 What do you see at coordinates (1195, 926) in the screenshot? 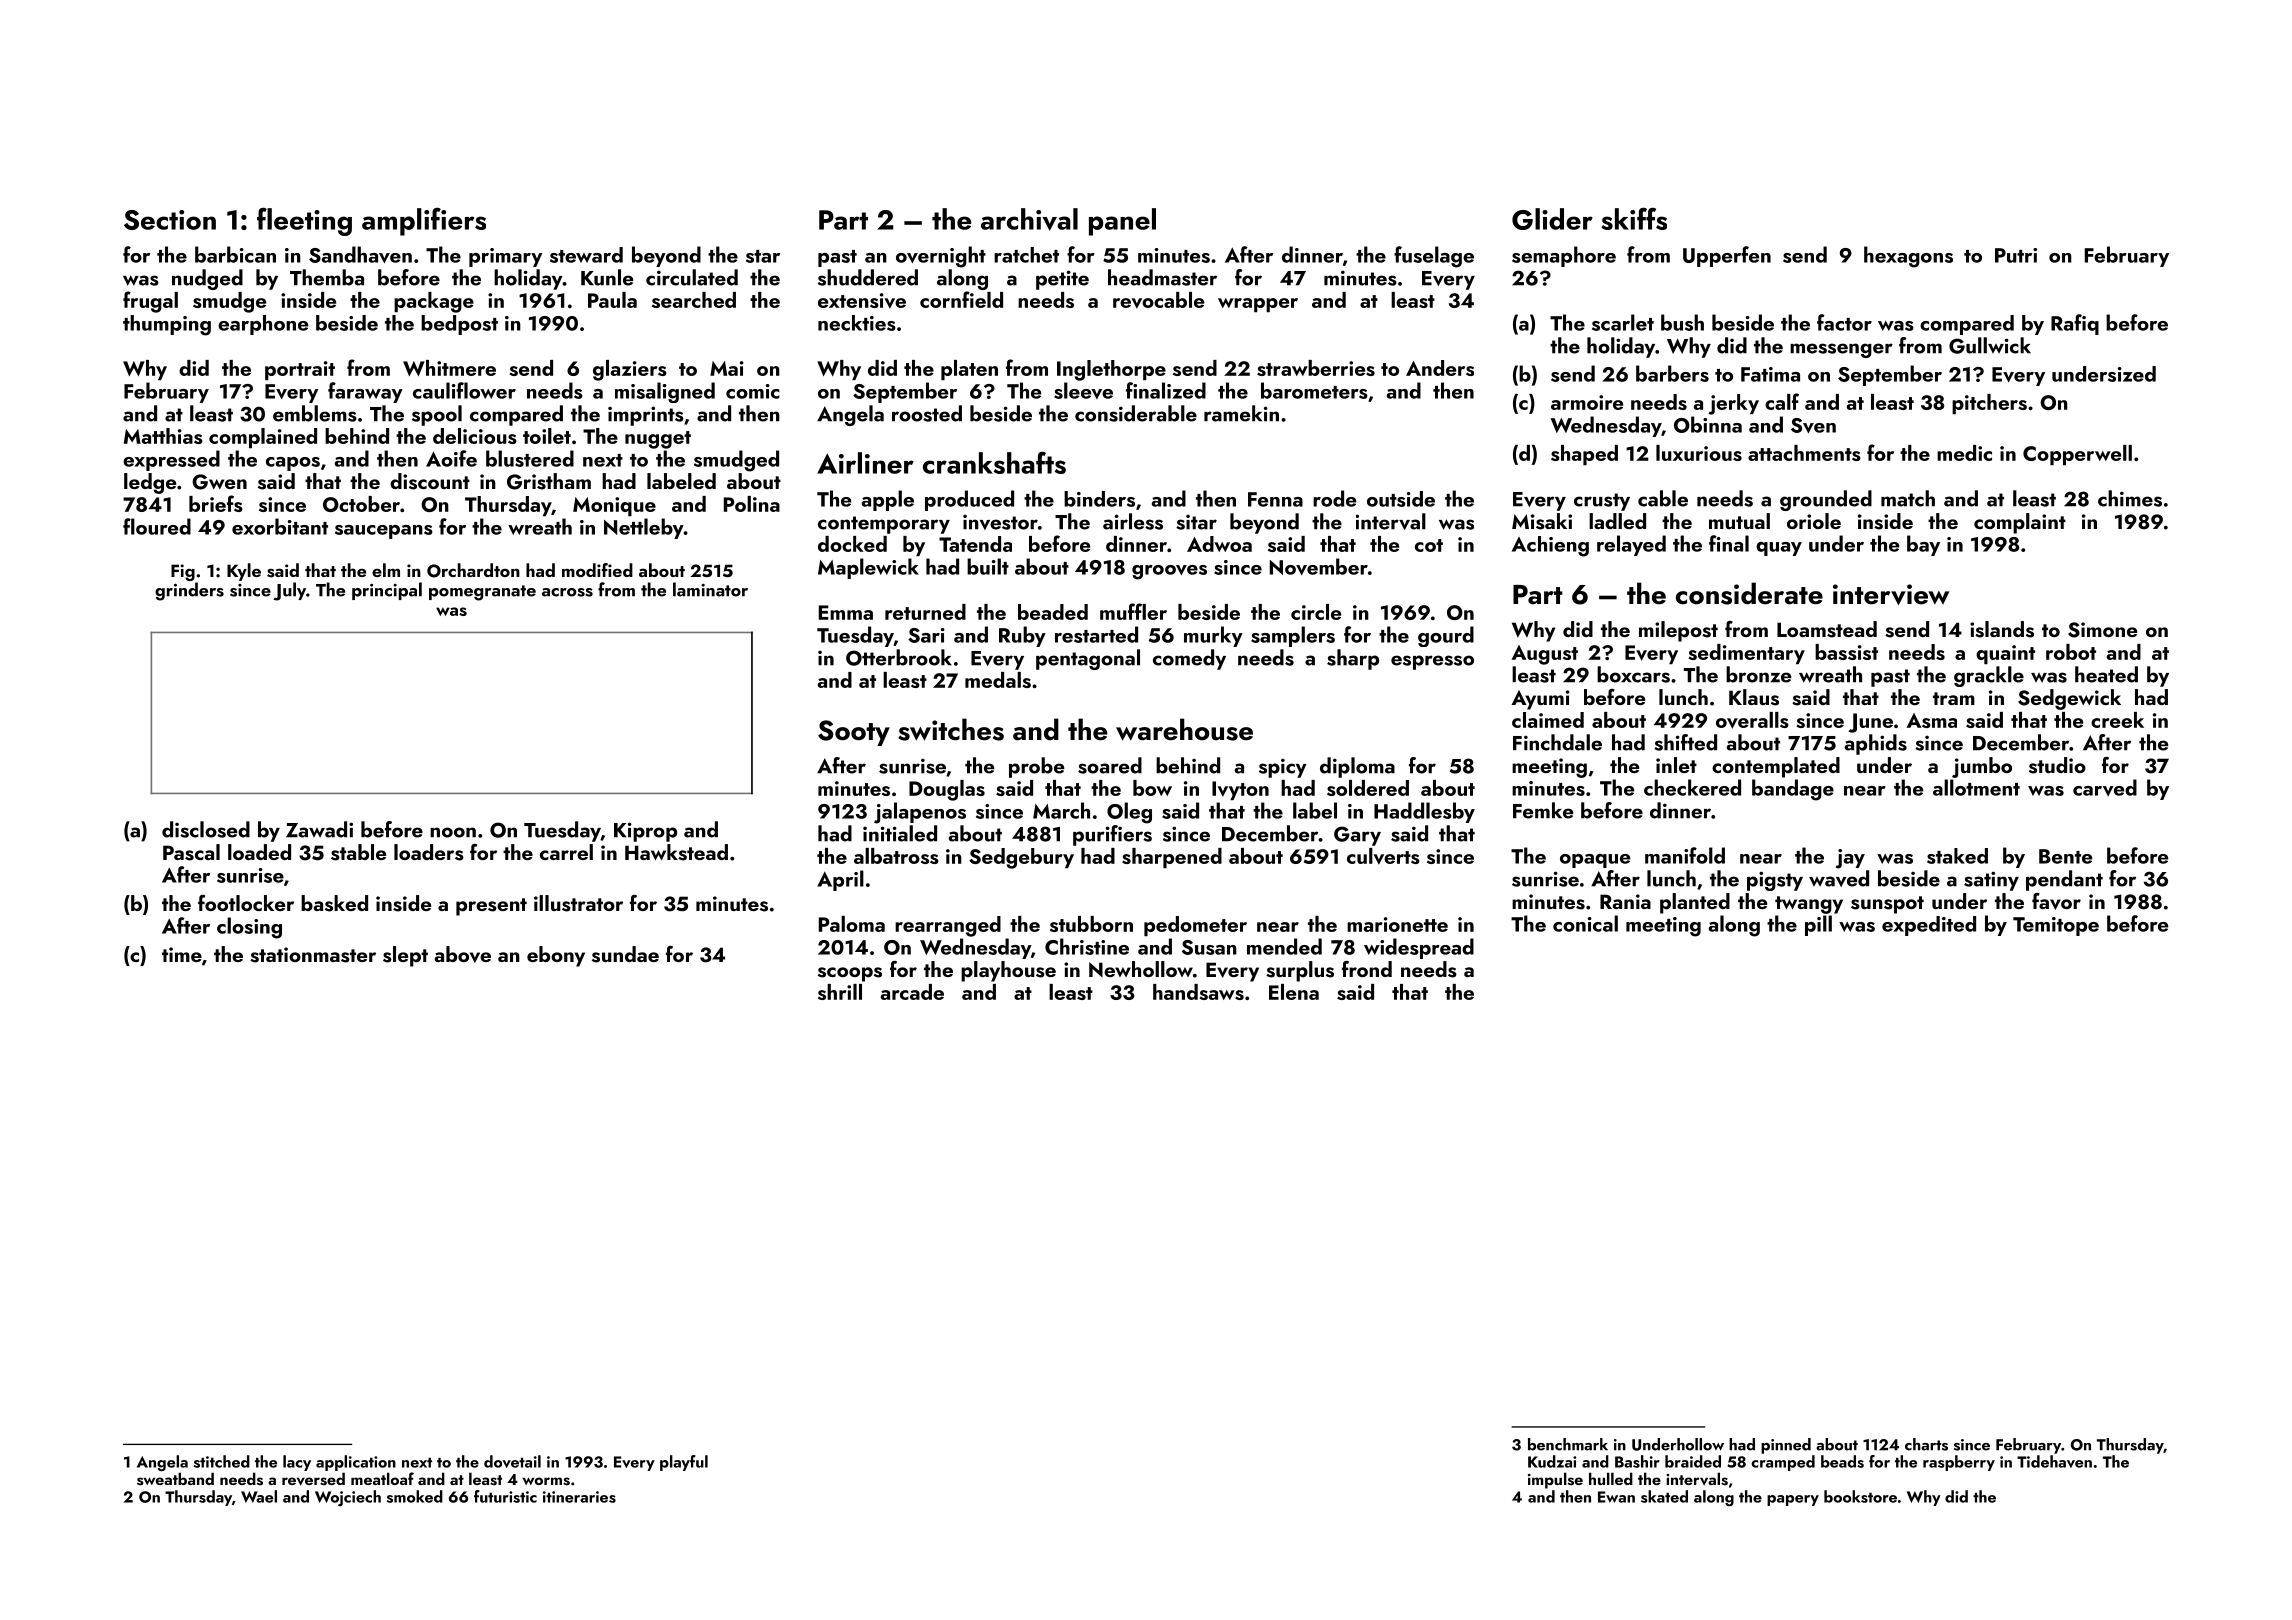
I see `pedometer` at bounding box center [1195, 926].
